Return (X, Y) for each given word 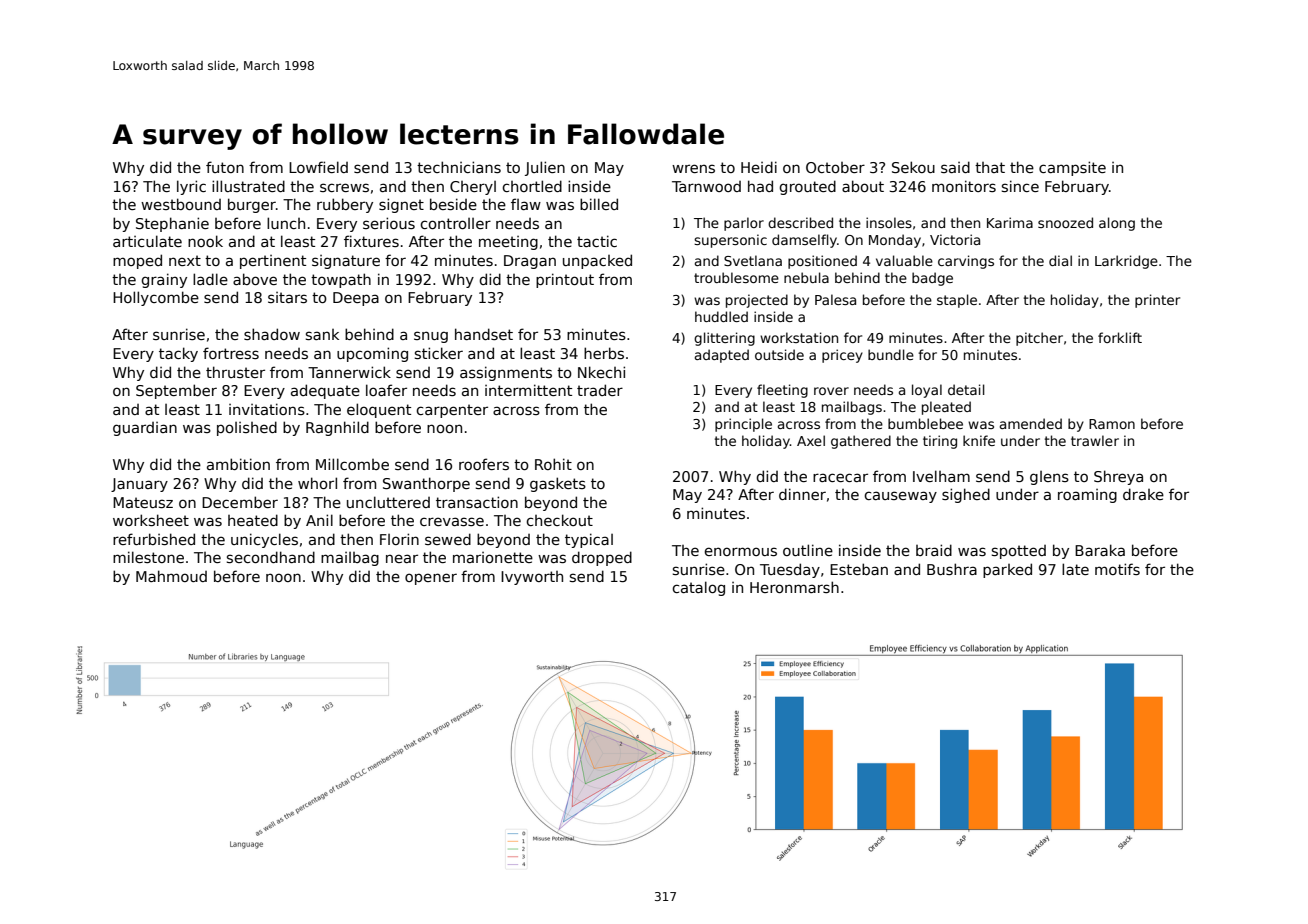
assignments (506, 373)
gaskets (558, 484)
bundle (891, 354)
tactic (597, 241)
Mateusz (143, 502)
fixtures (371, 241)
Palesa (835, 299)
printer (1157, 301)
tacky (178, 354)
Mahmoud (171, 576)
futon (225, 167)
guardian (145, 429)
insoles (889, 222)
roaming (1087, 496)
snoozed (1065, 222)
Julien (545, 168)
